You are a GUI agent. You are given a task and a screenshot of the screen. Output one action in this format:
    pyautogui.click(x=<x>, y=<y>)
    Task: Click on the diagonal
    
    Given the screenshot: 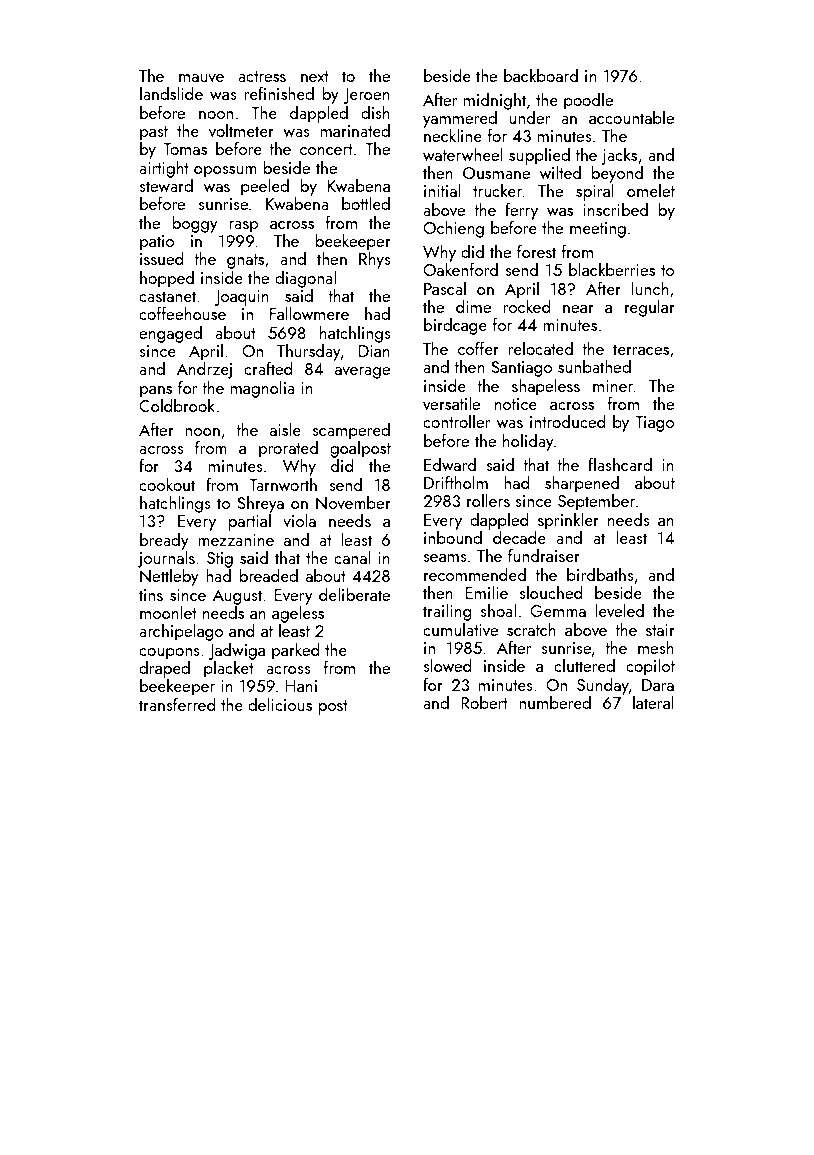 What is the action you would take?
    pyautogui.click(x=305, y=279)
